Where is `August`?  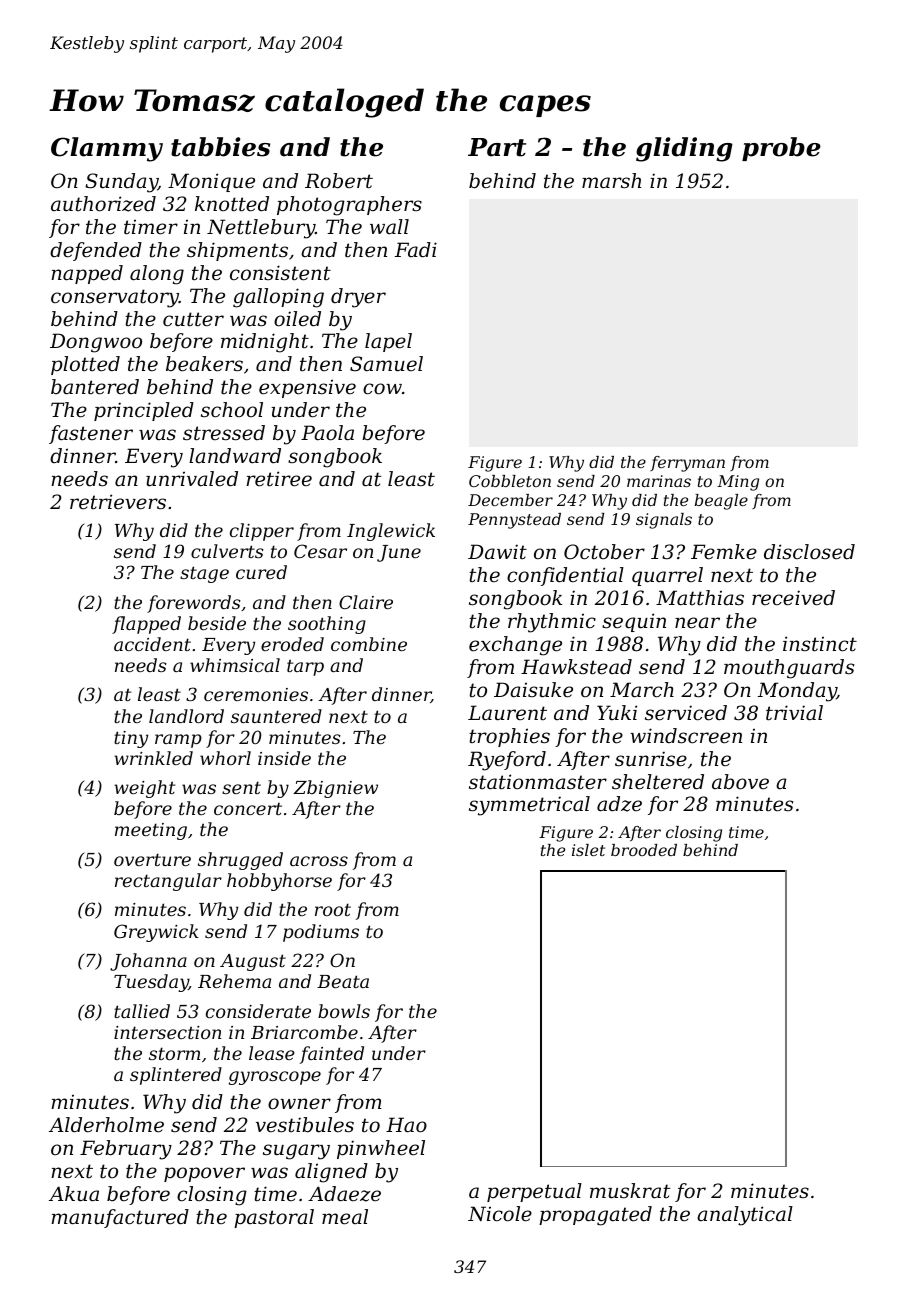
August is located at coordinates (253, 962).
